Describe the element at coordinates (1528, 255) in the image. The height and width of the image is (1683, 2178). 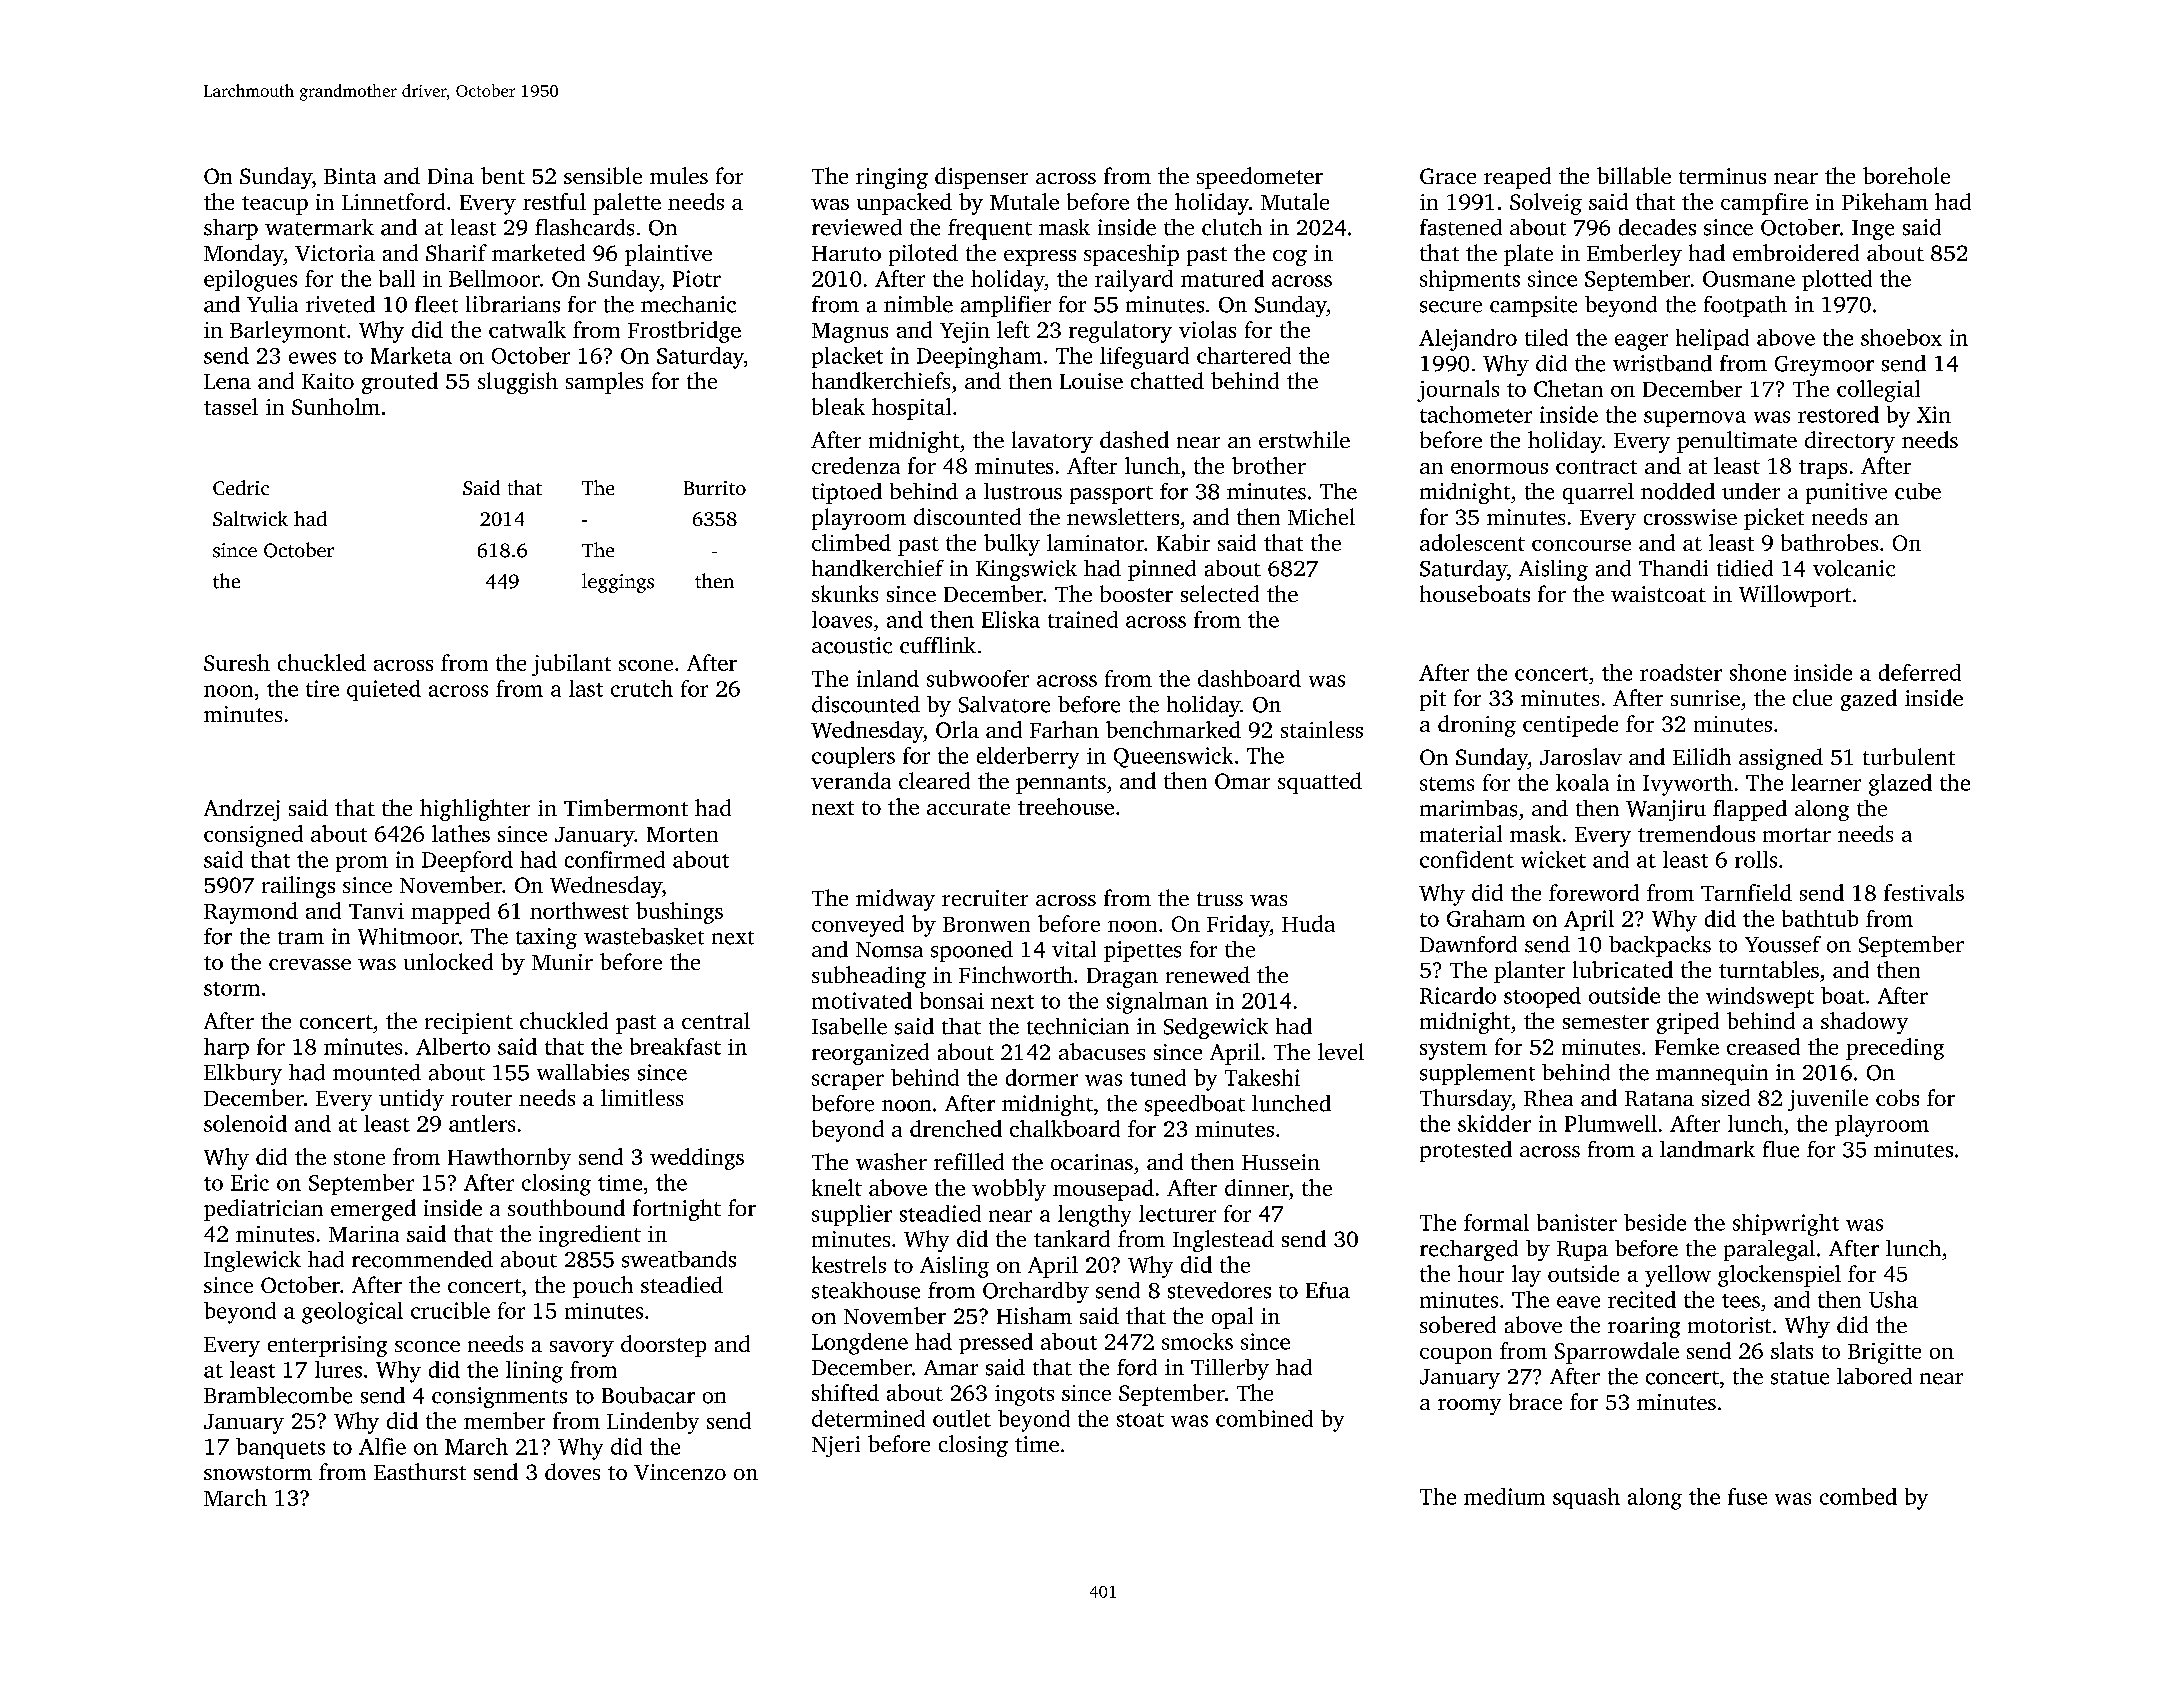
I see `plate` at that location.
